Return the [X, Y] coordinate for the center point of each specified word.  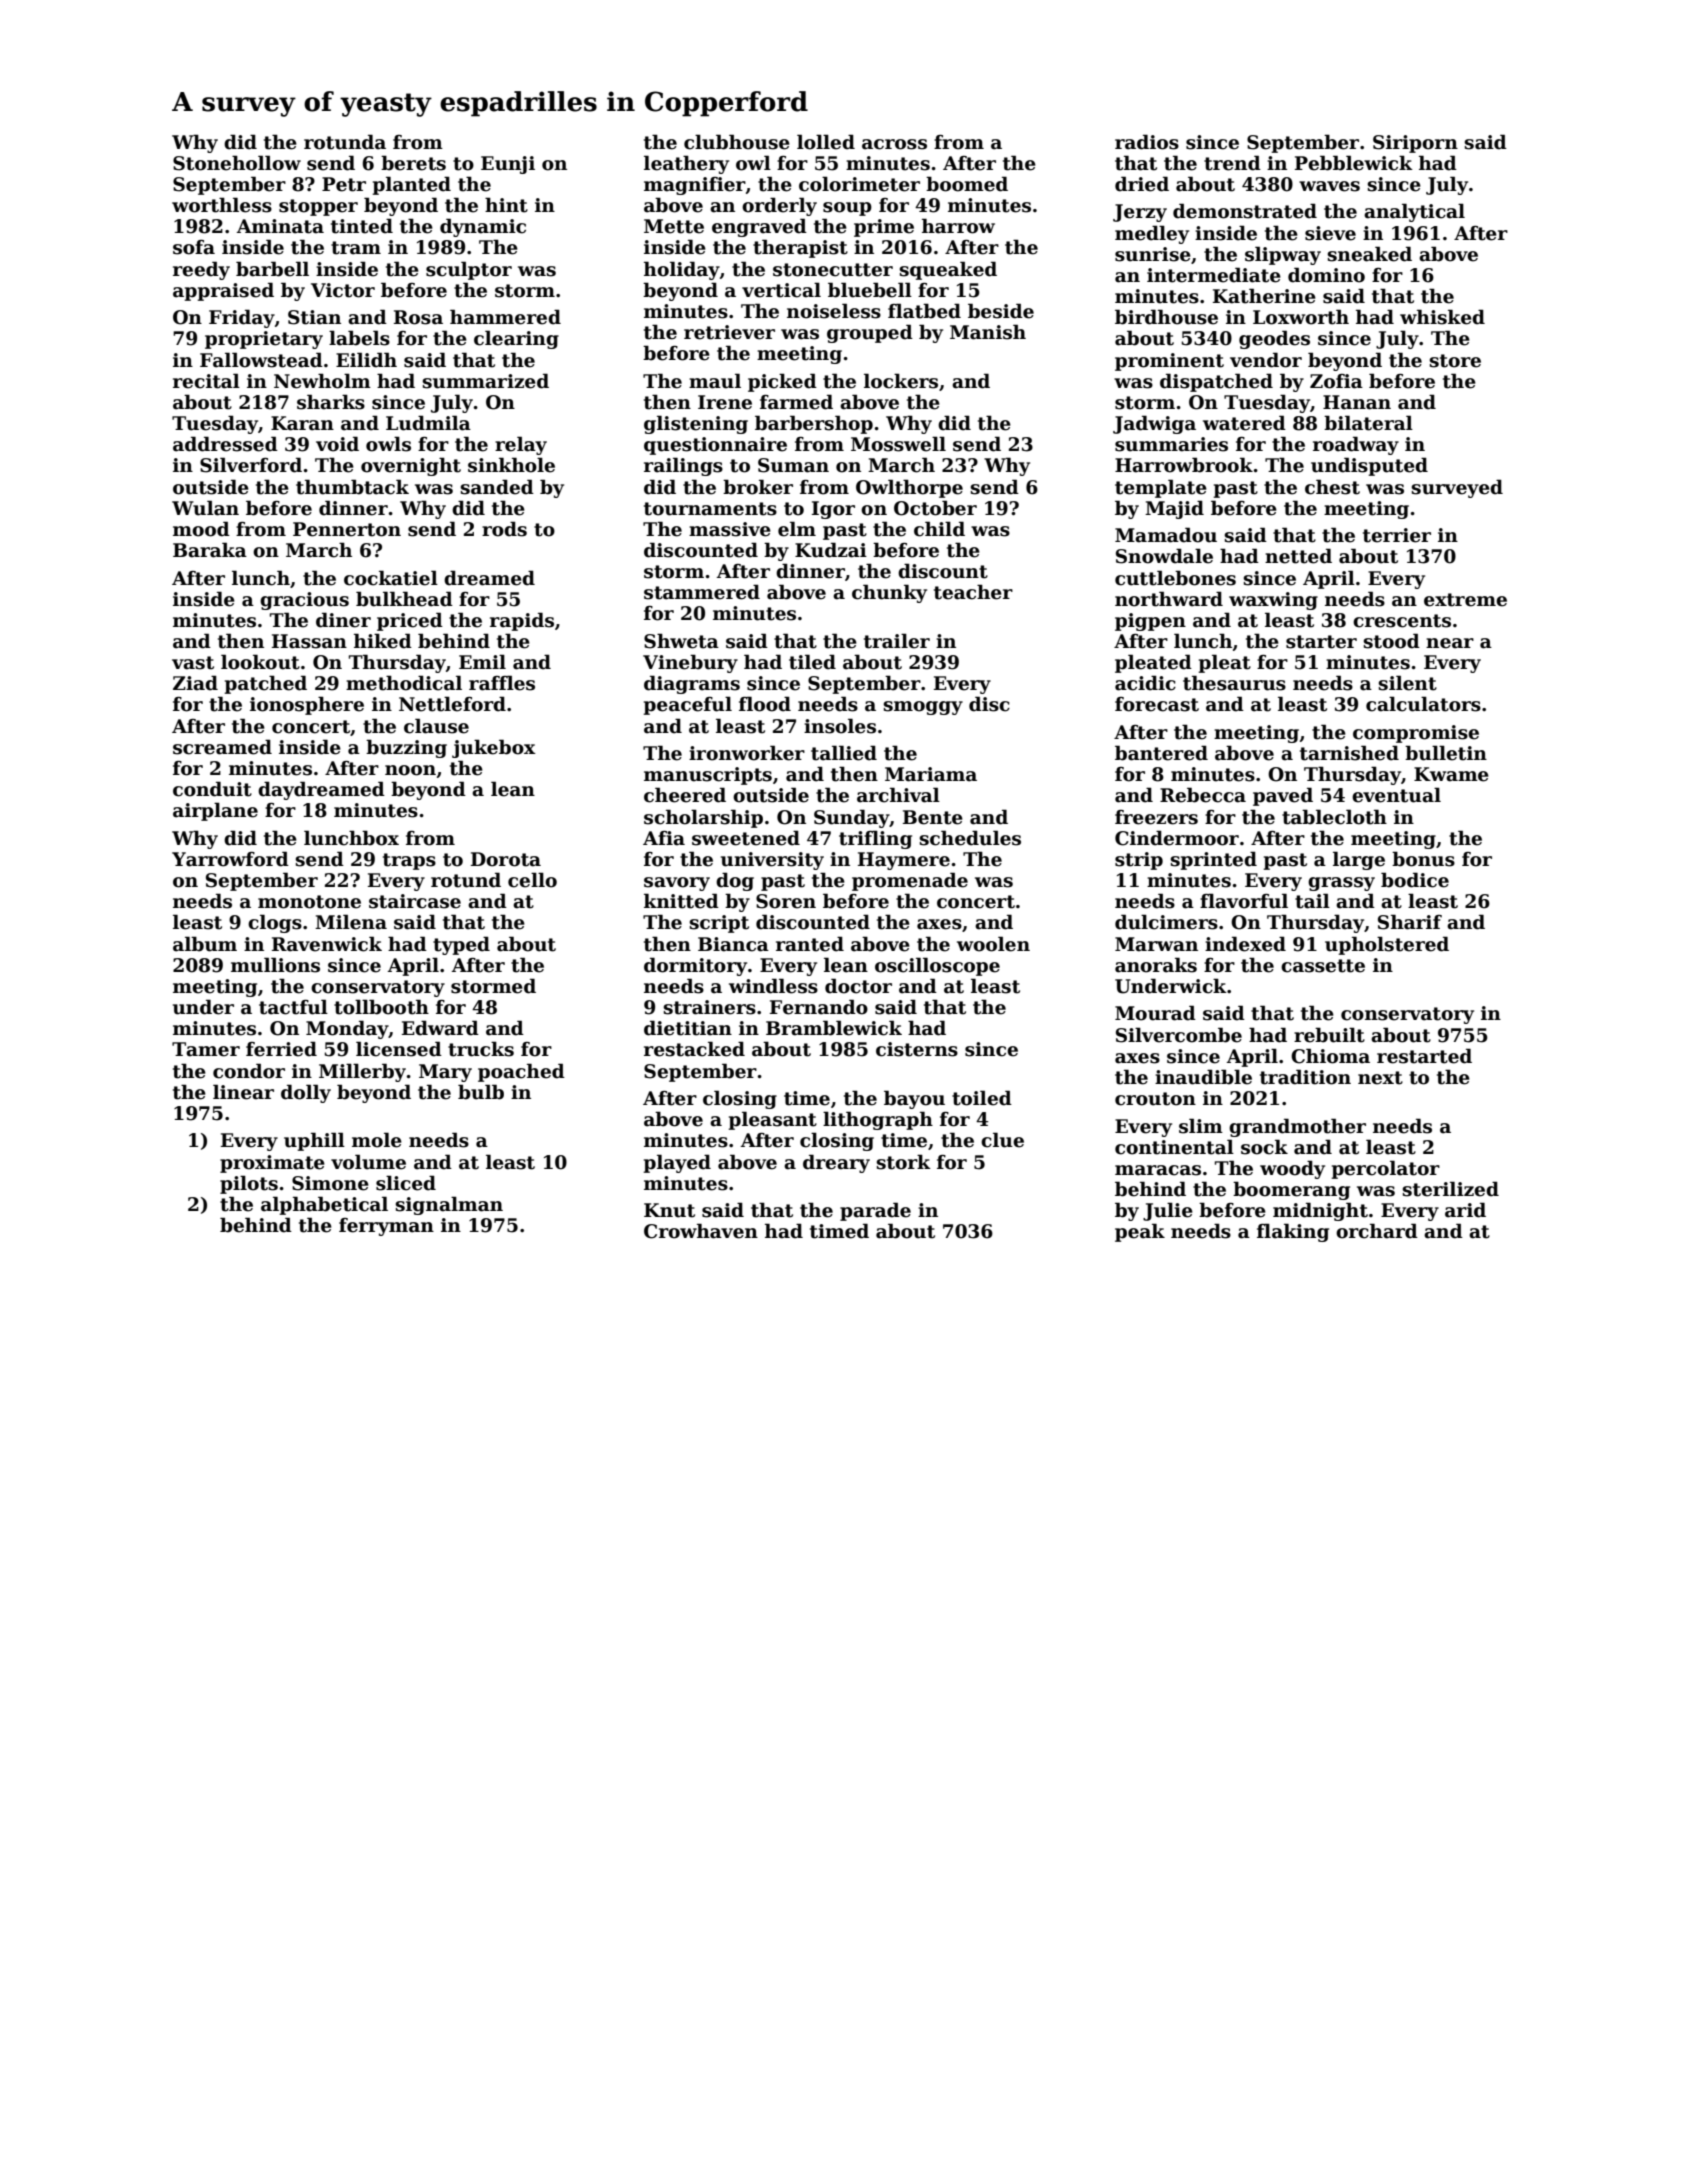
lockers [901, 381]
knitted [681, 901]
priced [410, 621]
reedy [201, 270]
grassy [1341, 884]
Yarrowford [230, 859]
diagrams [692, 684]
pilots [249, 1184]
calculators [1423, 704]
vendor [1266, 360]
